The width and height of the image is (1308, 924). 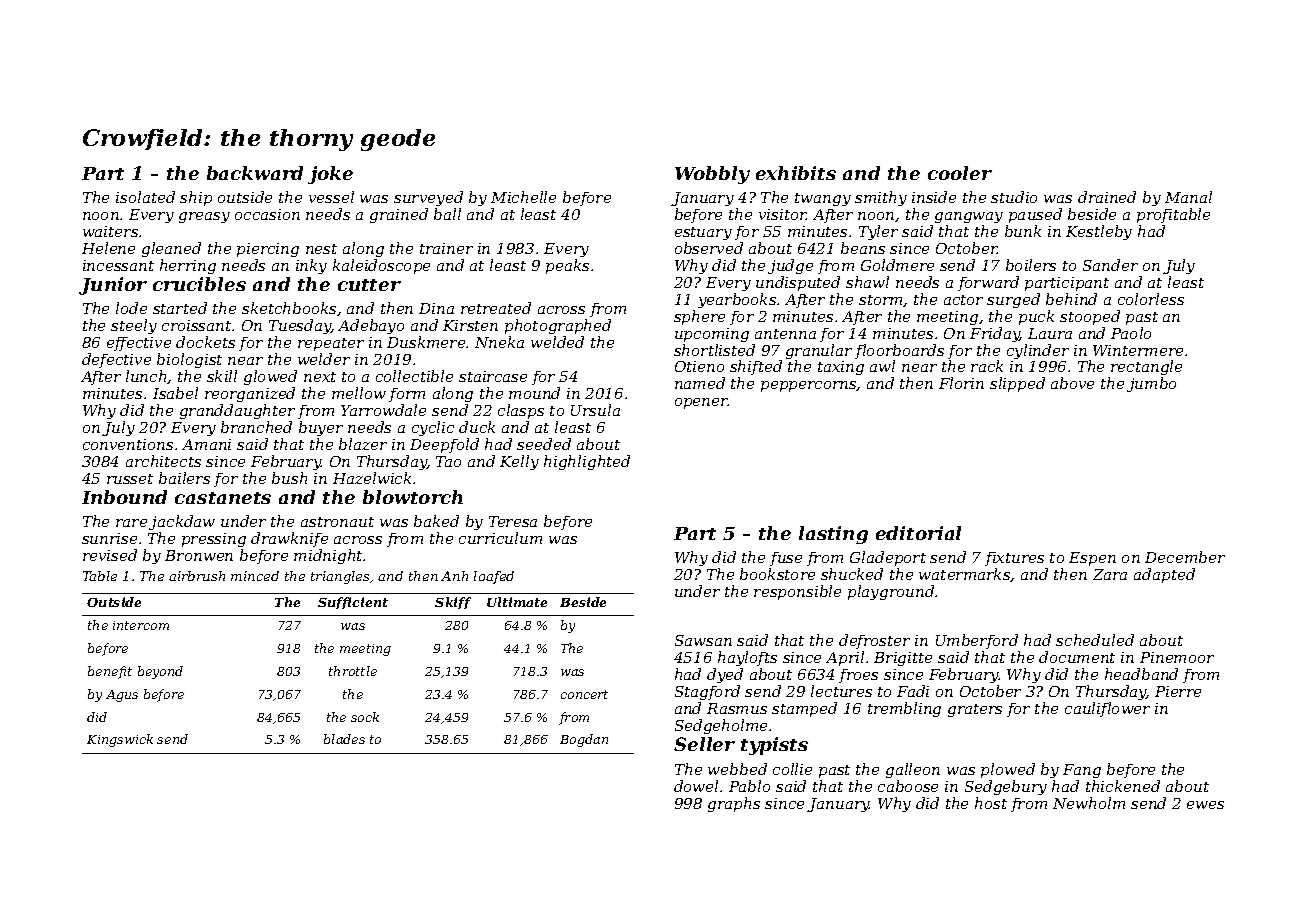 What do you see at coordinates (1082, 771) in the image?
I see `Fang` at bounding box center [1082, 771].
